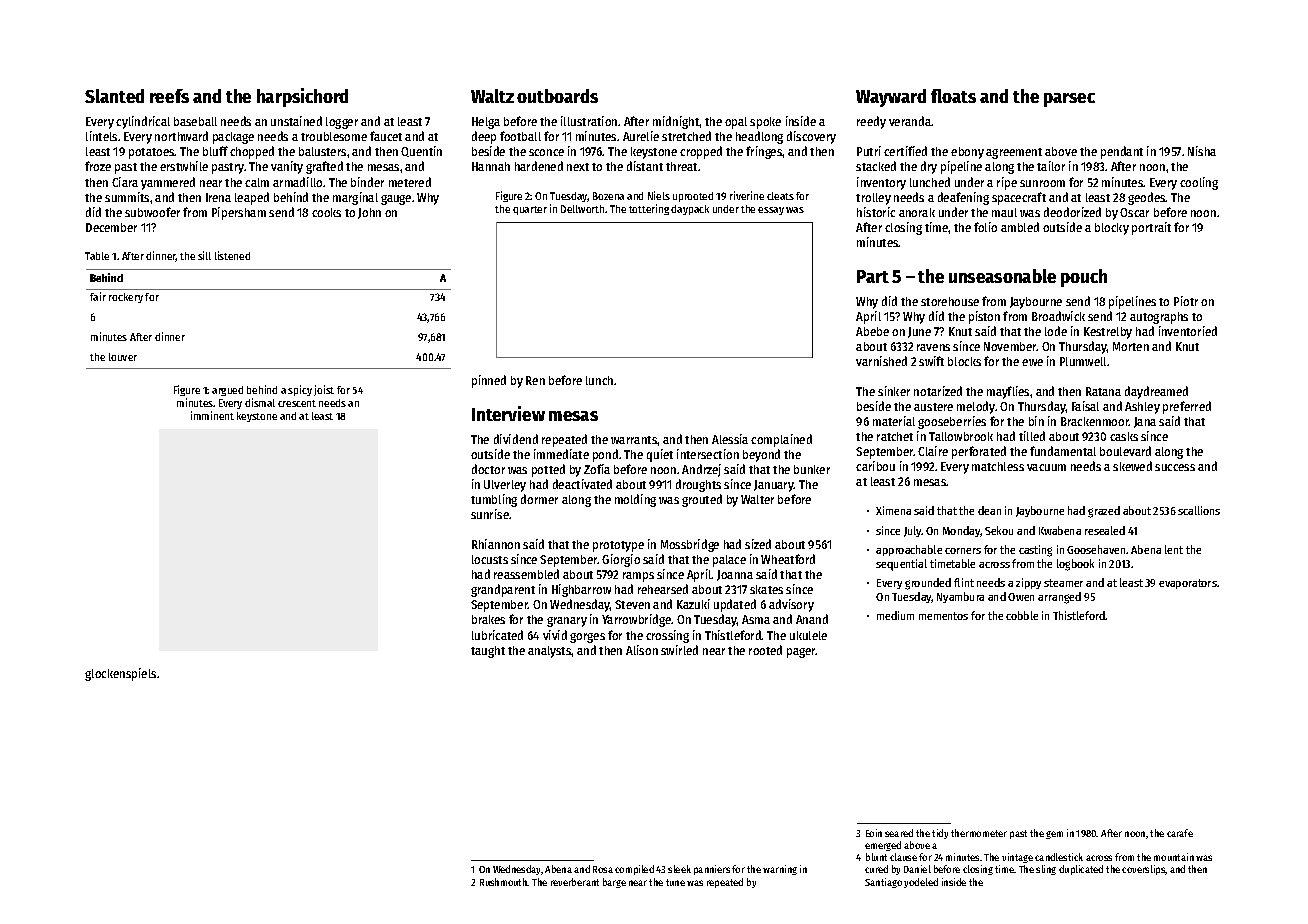  I want to click on quiet, so click(660, 455).
